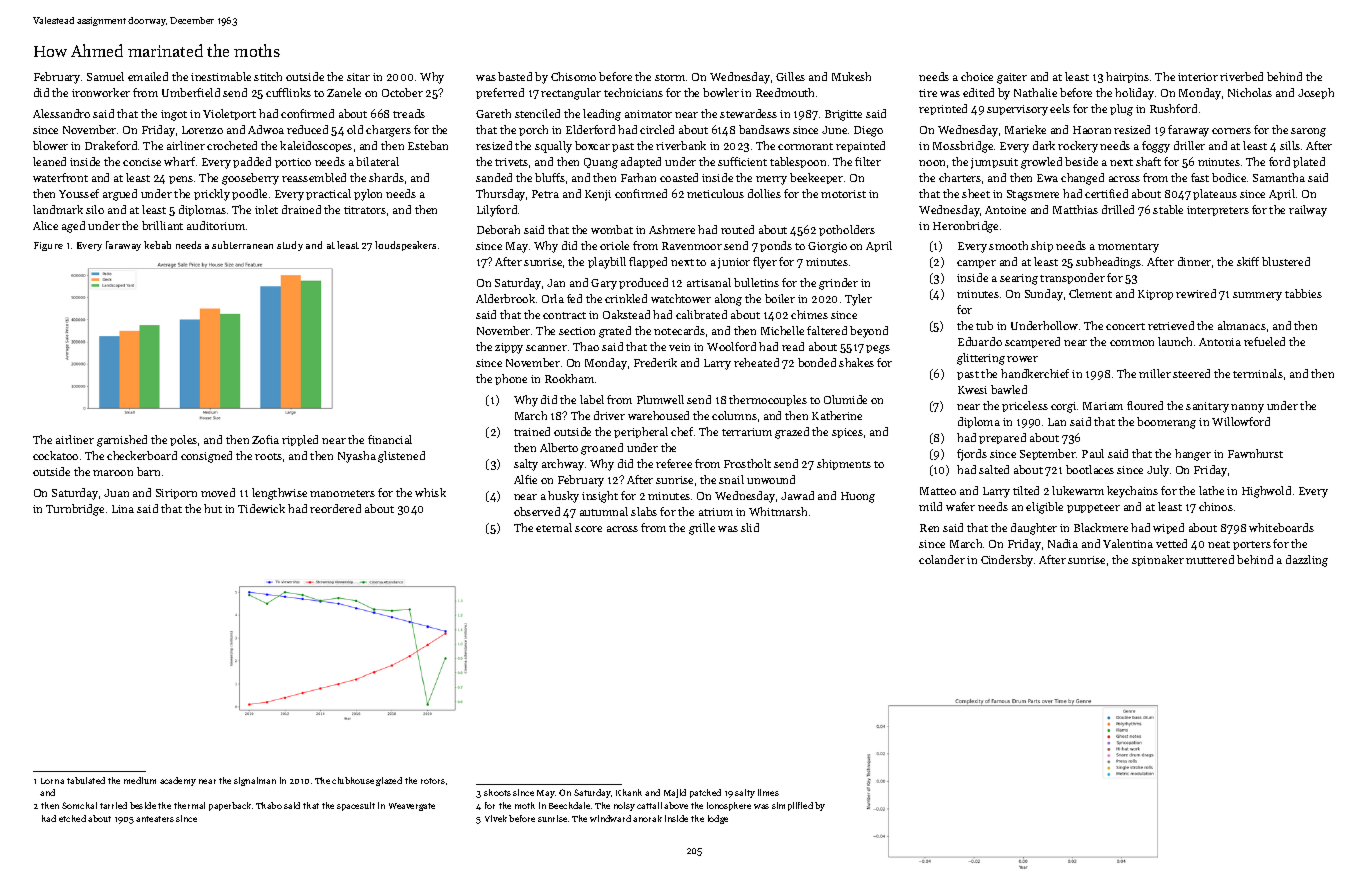 This image has height=887, width=1372. I want to click on eternal, so click(554, 527).
